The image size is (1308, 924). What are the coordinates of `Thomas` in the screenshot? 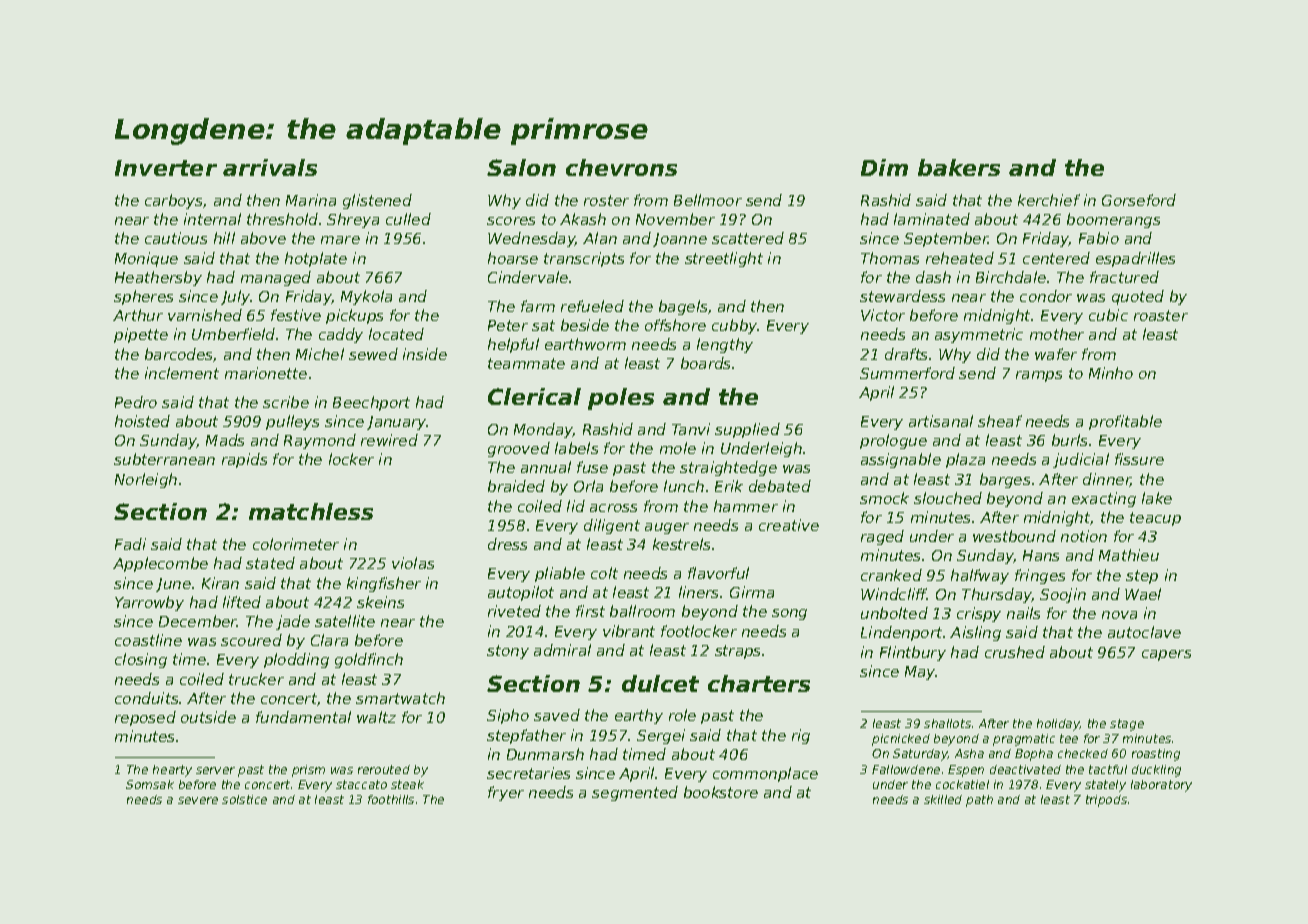 It's located at (890, 258).
